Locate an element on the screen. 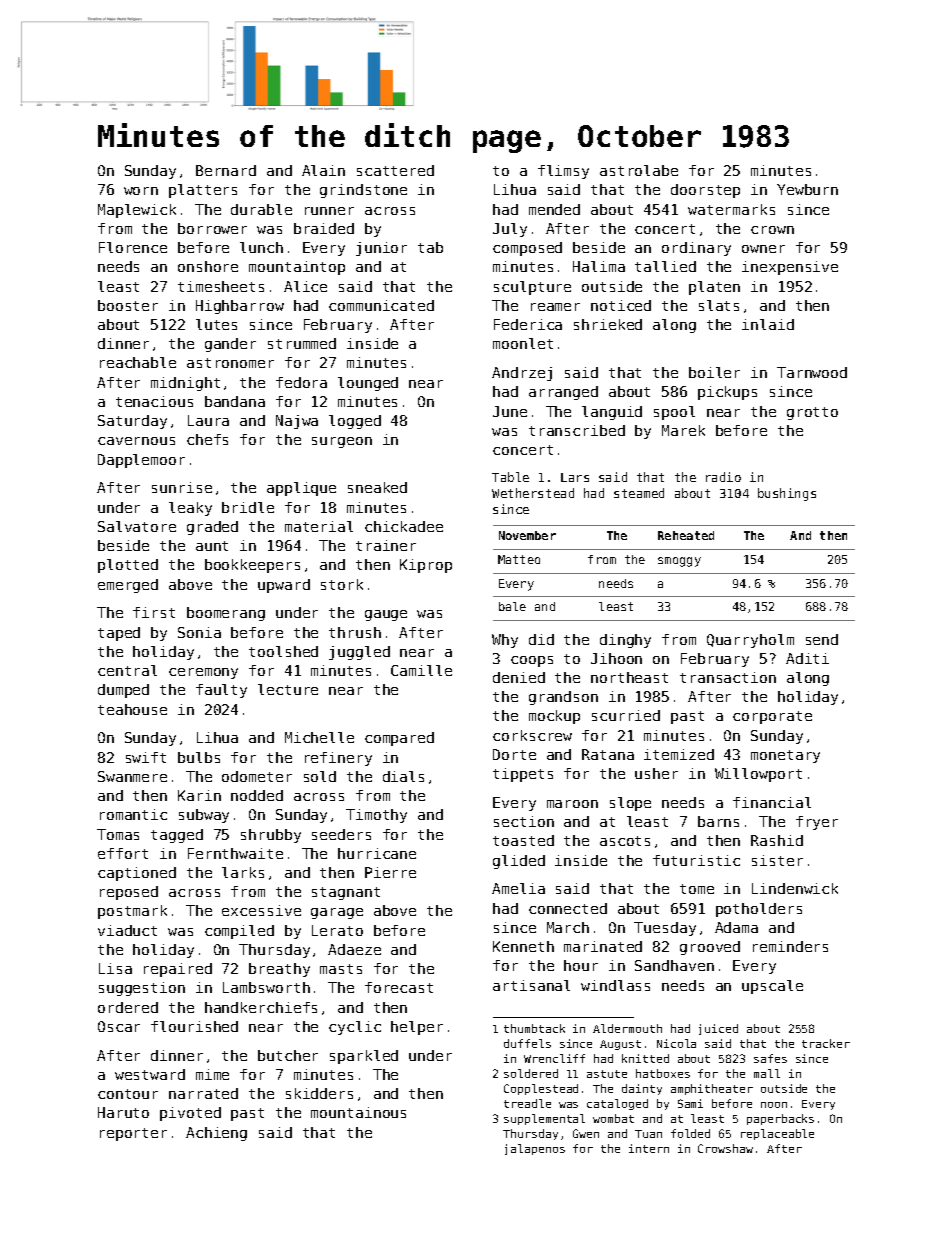 The height and width of the screenshot is (1233, 952). inexpensive is located at coordinates (790, 268).
